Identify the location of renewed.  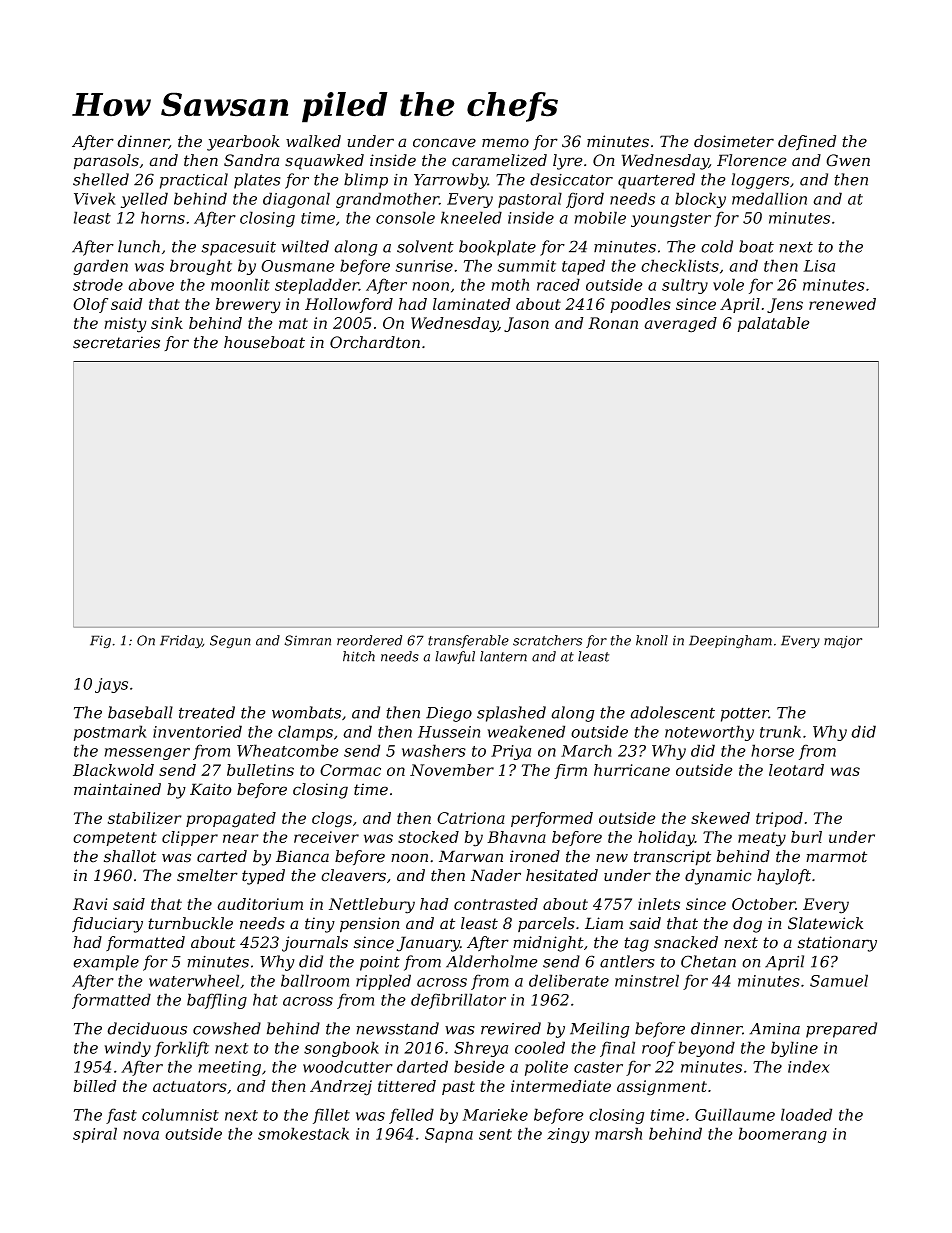
(842, 304).
